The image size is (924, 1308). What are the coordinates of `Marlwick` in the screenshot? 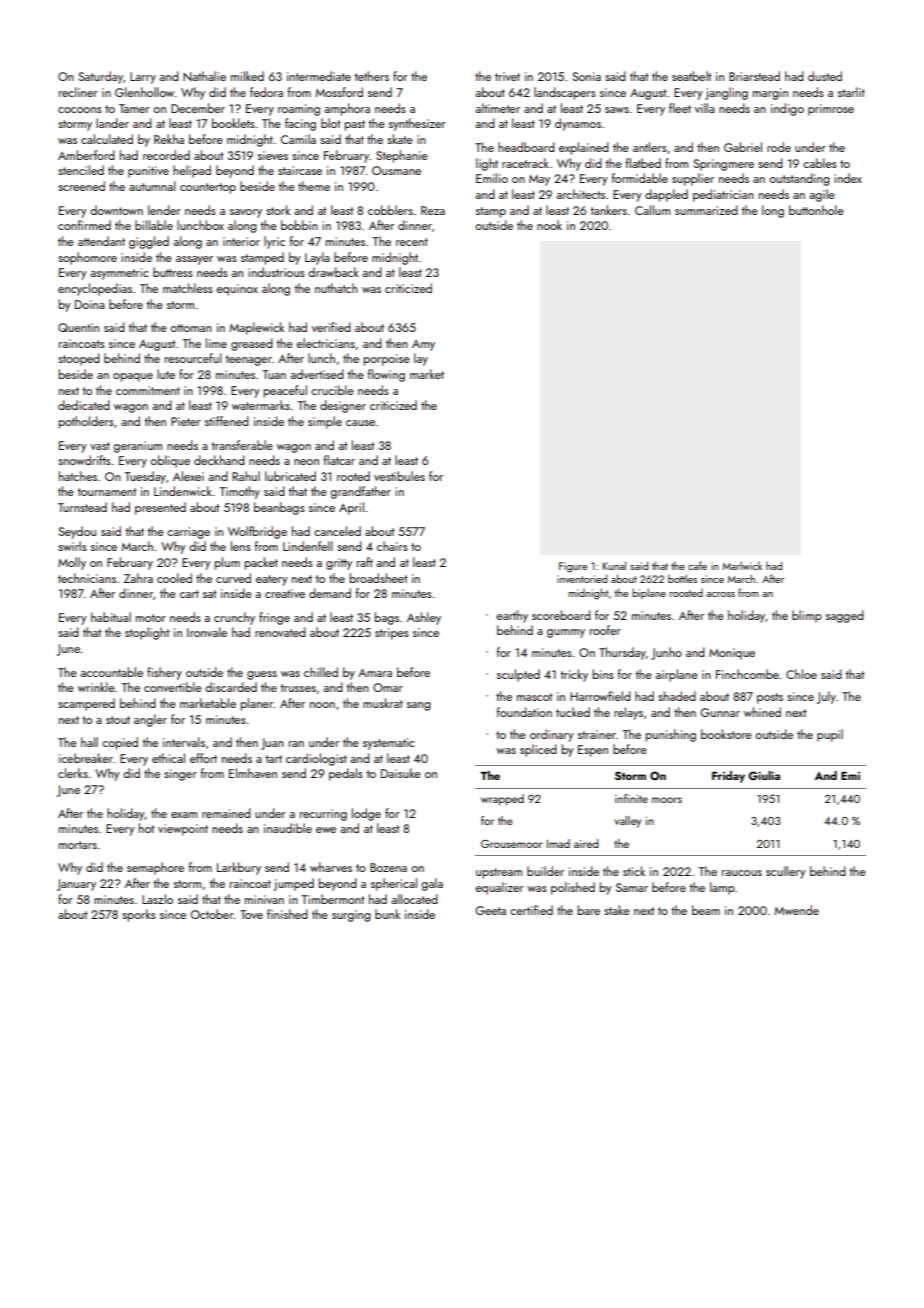 It's located at (742, 565).
